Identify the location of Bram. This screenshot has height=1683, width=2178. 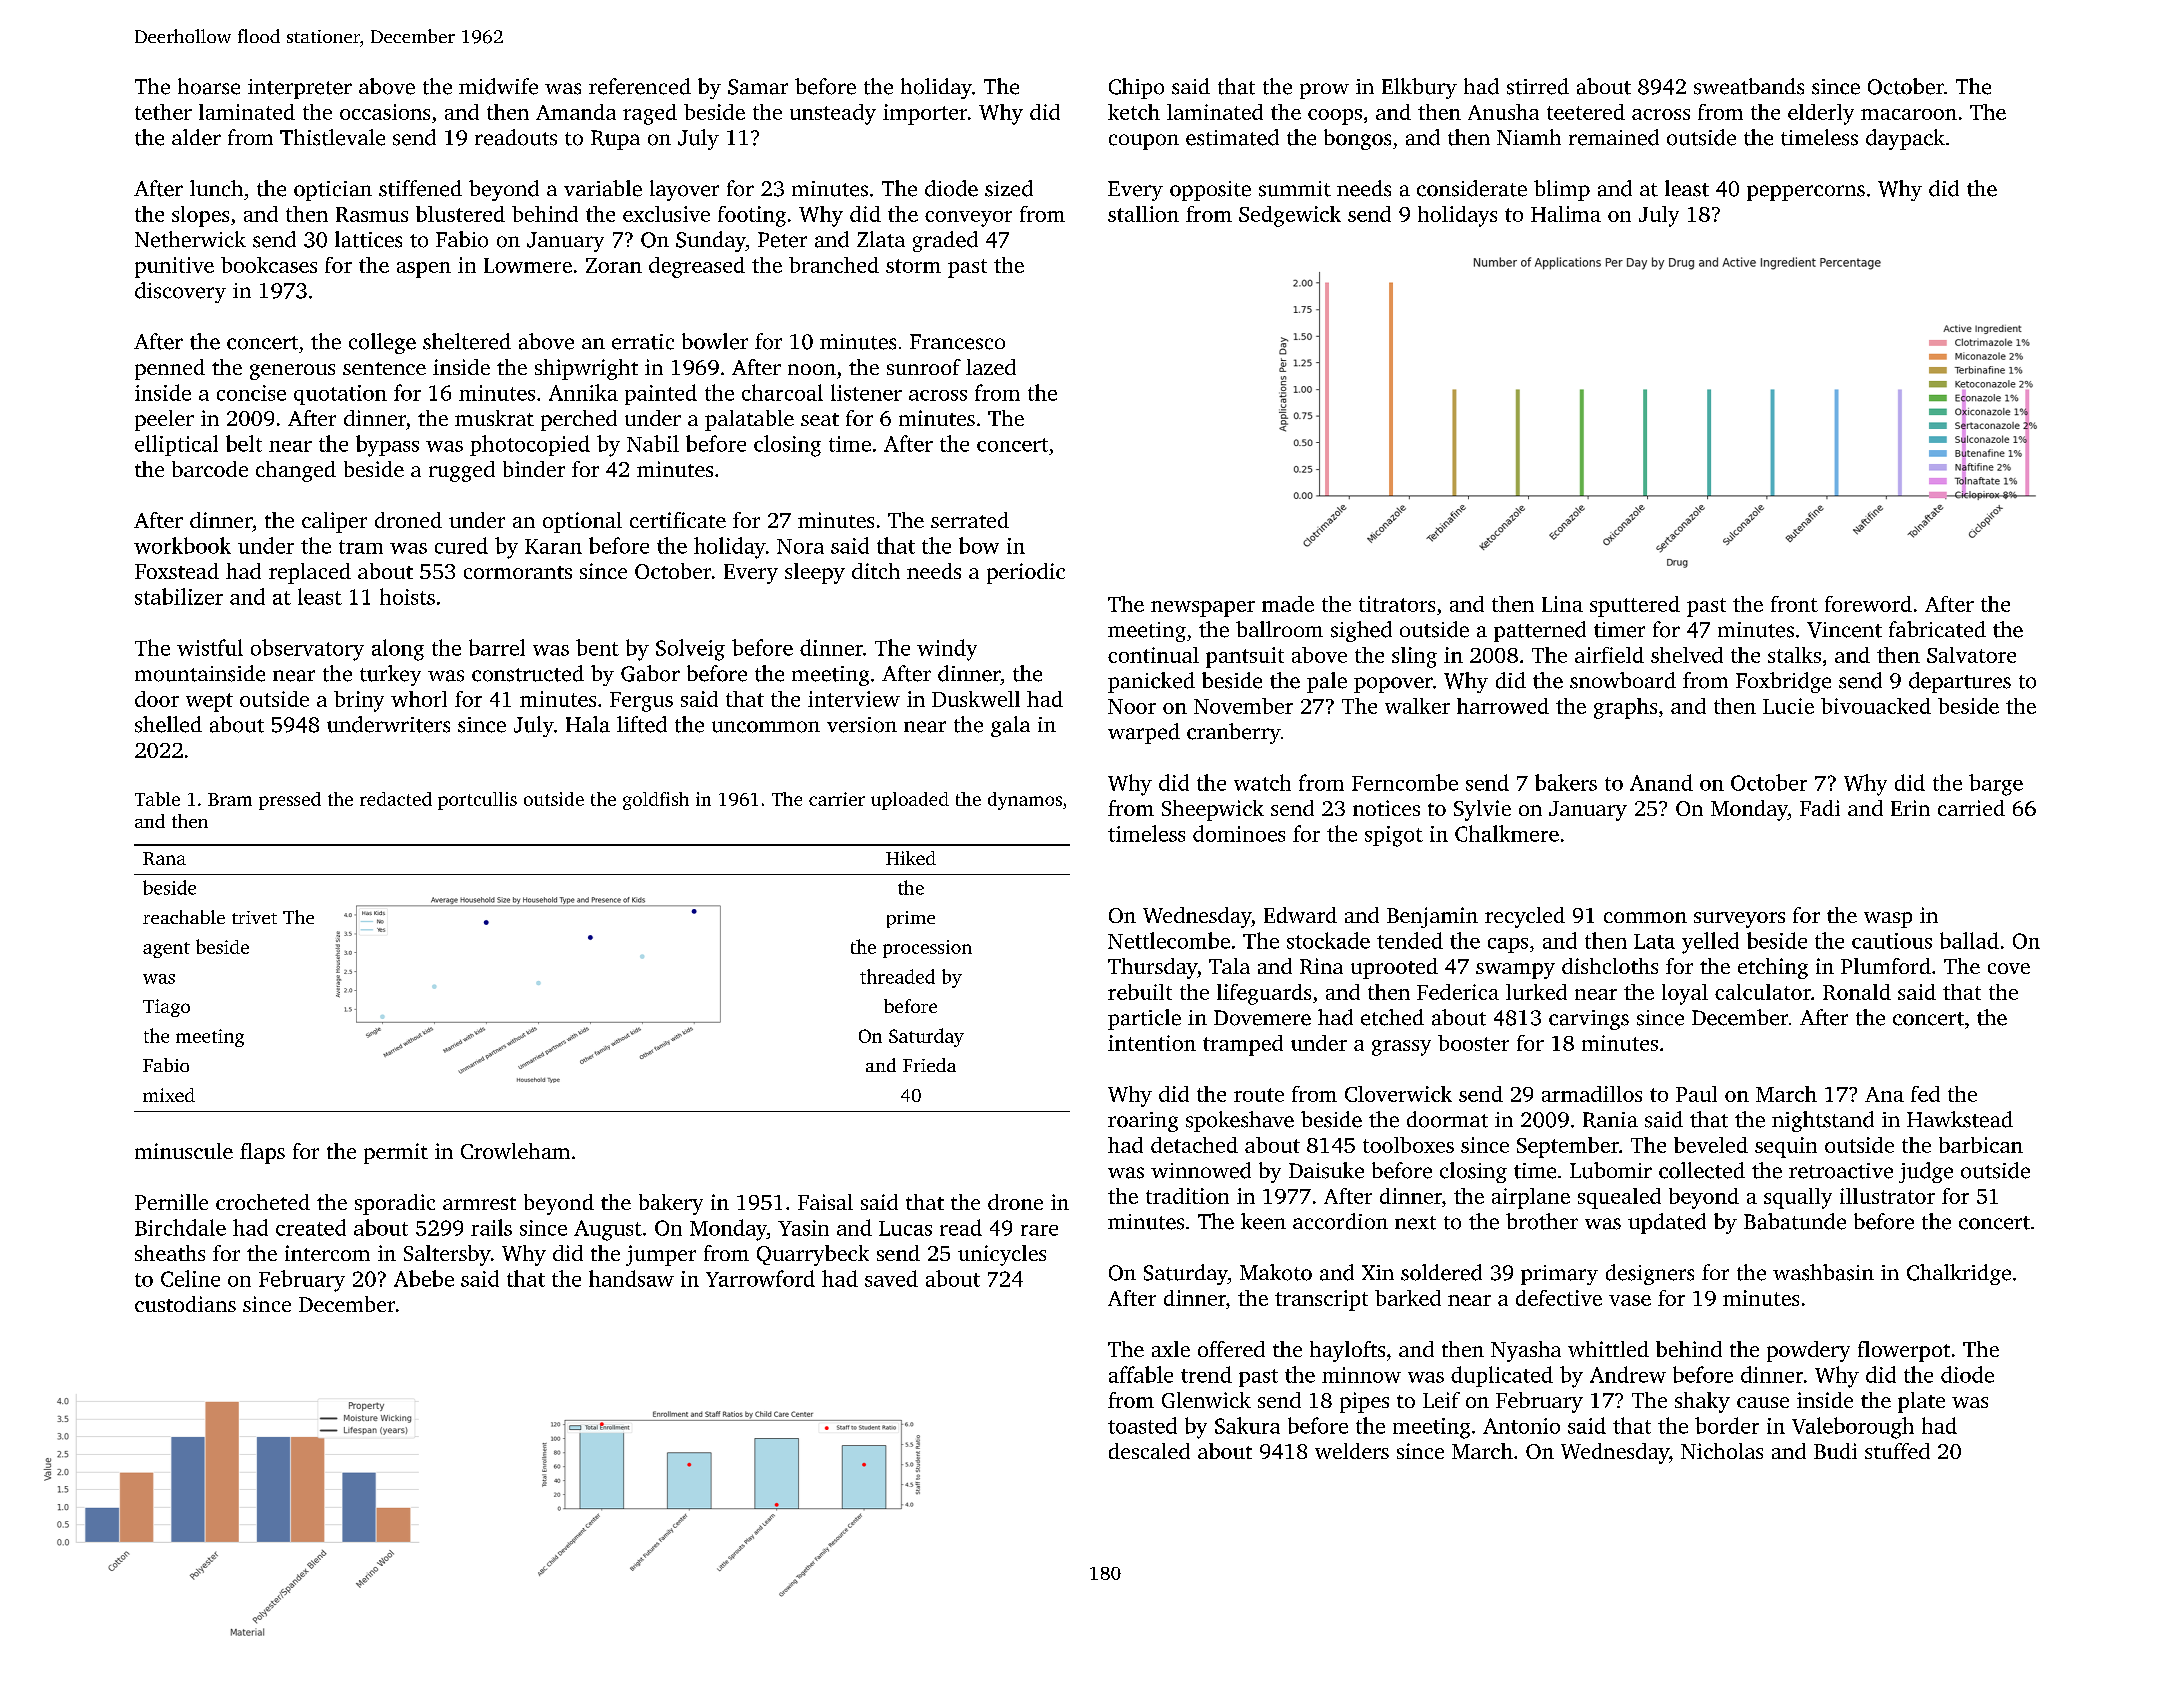
(230, 799).
